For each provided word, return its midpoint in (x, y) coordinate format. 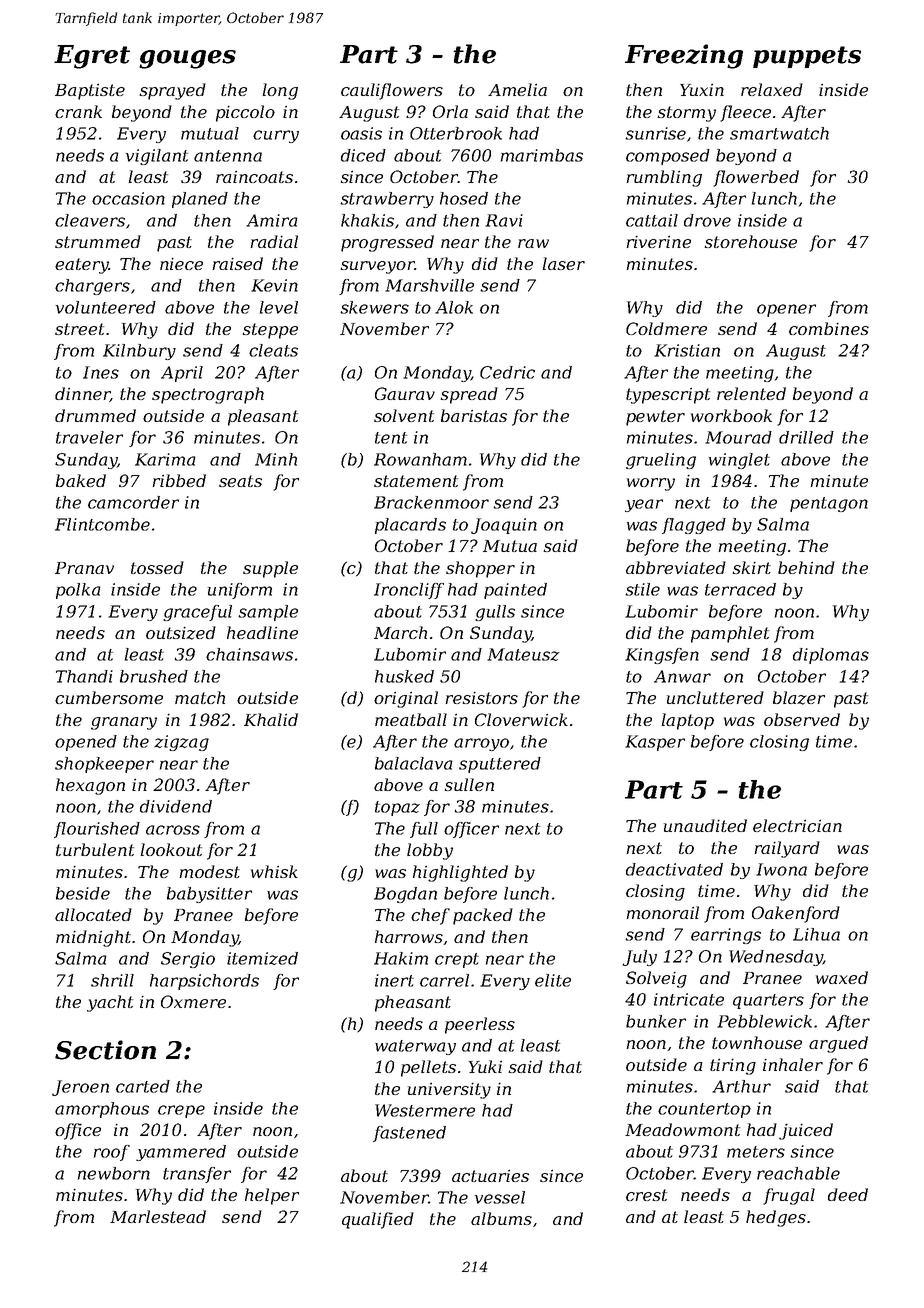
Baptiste (90, 91)
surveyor (377, 267)
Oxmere (193, 1001)
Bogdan (405, 895)
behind (806, 567)
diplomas (831, 656)
